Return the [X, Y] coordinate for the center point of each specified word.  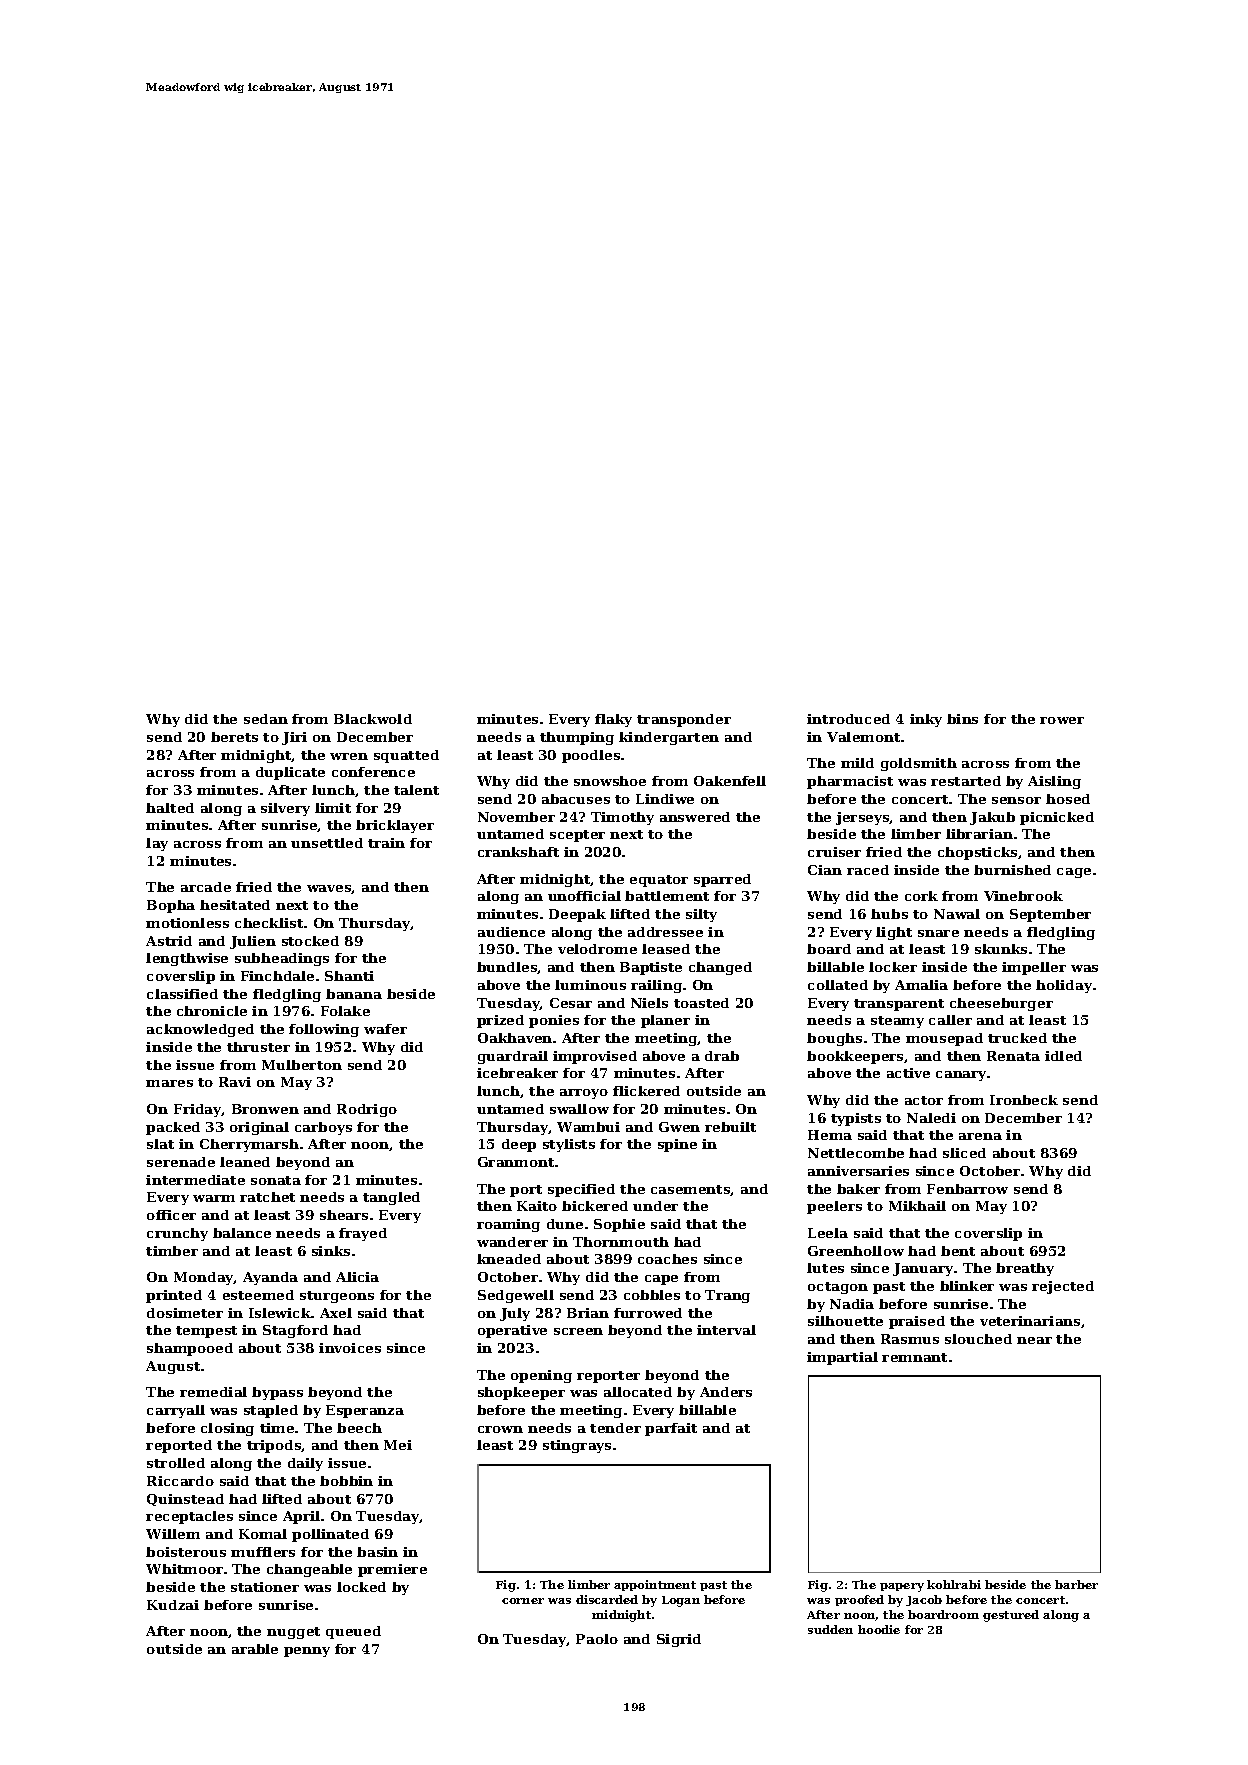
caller [950, 1020]
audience [511, 932]
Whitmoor [184, 1569]
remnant [914, 1357]
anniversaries [858, 1171]
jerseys [863, 818]
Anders [726, 1392]
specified [581, 1190]
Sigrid [679, 1640]
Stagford [295, 1331]
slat [160, 1144]
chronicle [212, 1011]
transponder [684, 720]
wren [349, 756]
